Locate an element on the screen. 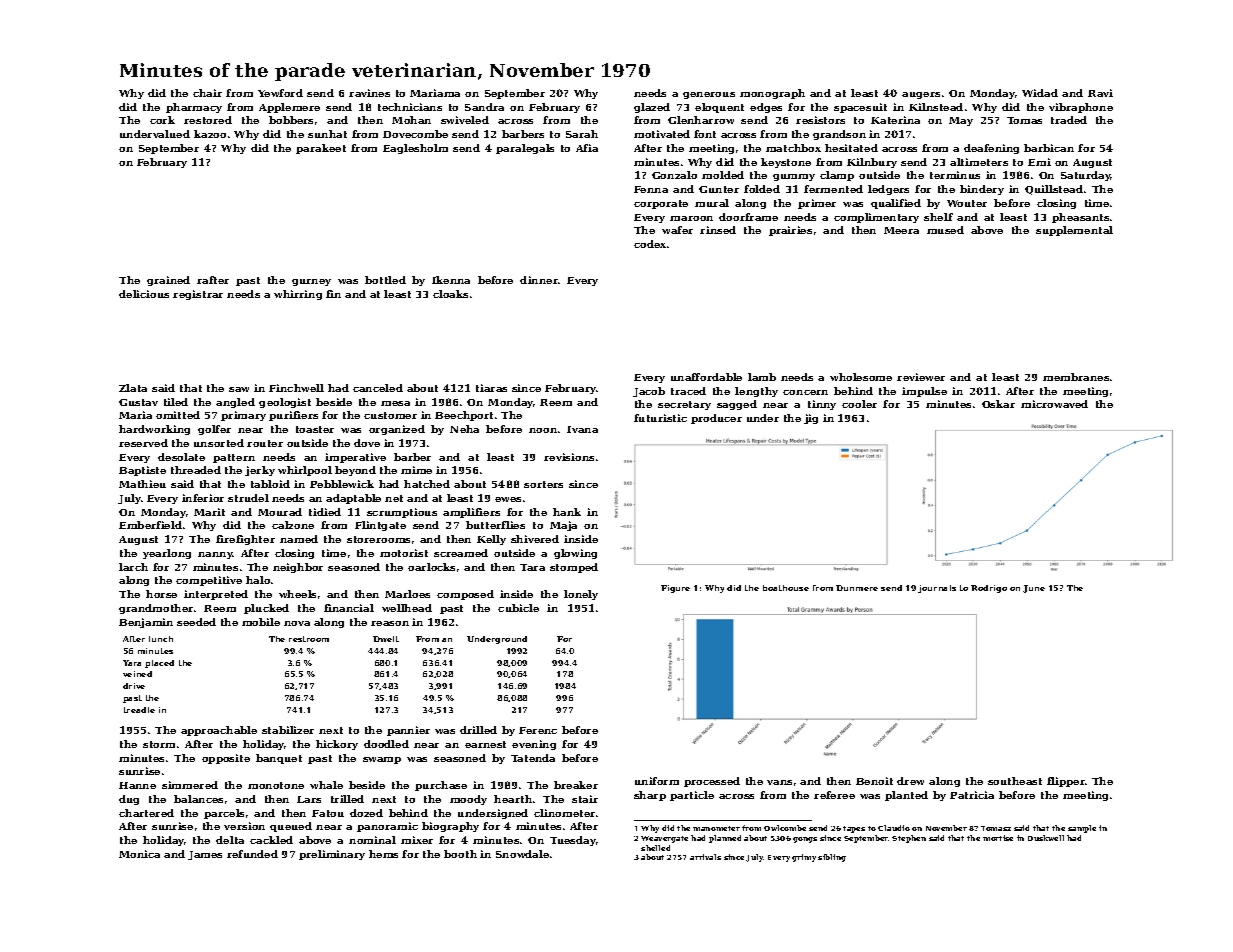 The width and height of the screenshot is (1233, 952). refunded is located at coordinates (252, 854).
